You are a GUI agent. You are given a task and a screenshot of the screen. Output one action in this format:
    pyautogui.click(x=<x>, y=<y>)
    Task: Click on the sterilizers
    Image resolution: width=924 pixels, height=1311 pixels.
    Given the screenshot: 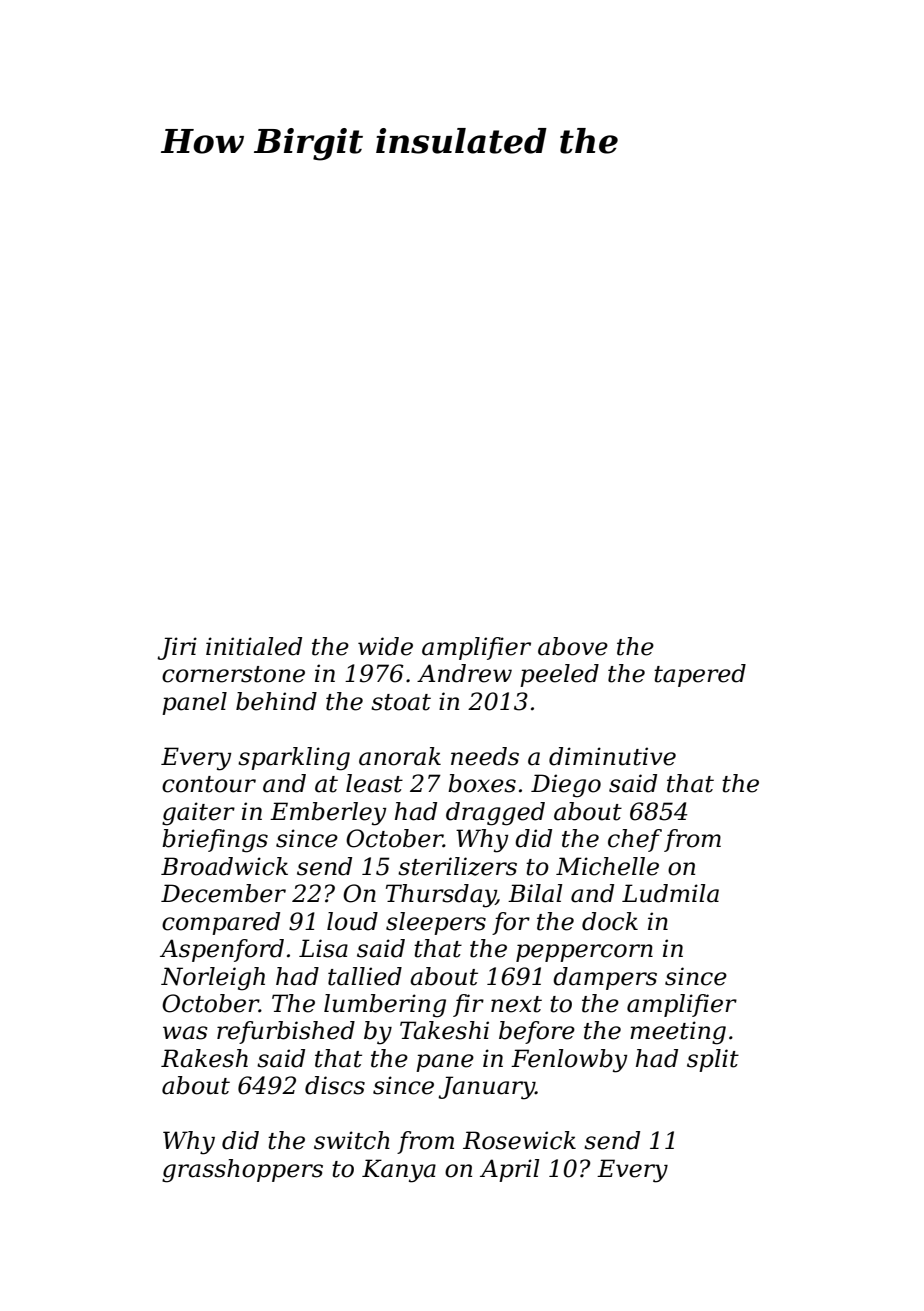 What is the action you would take?
    pyautogui.click(x=457, y=866)
